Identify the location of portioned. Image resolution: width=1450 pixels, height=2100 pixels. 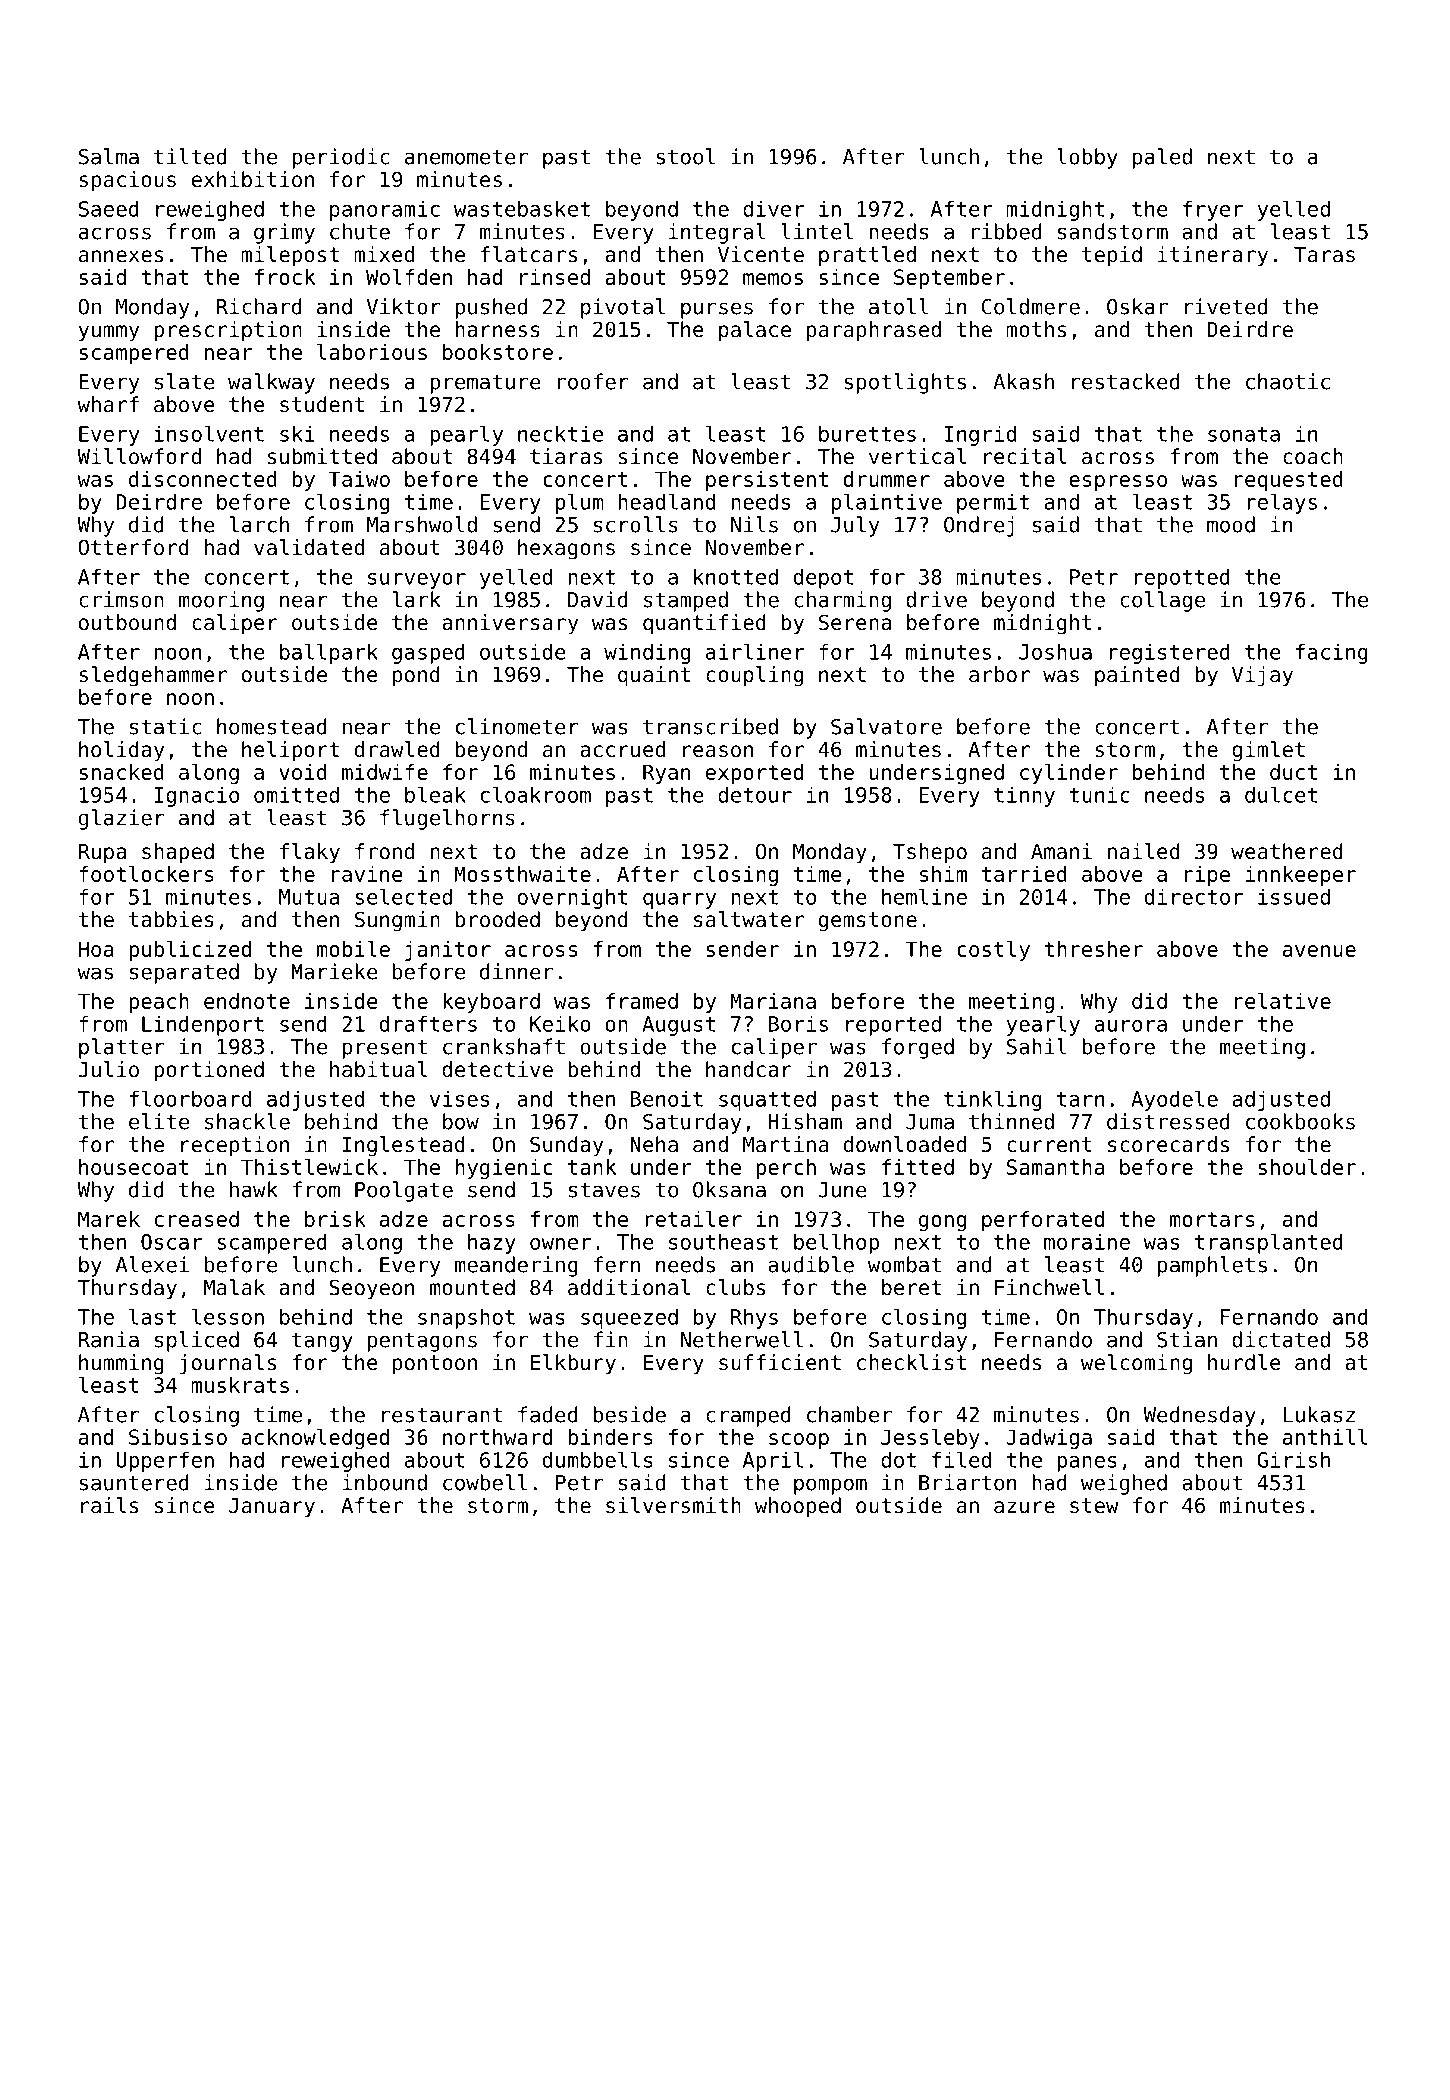
(209, 1071).
